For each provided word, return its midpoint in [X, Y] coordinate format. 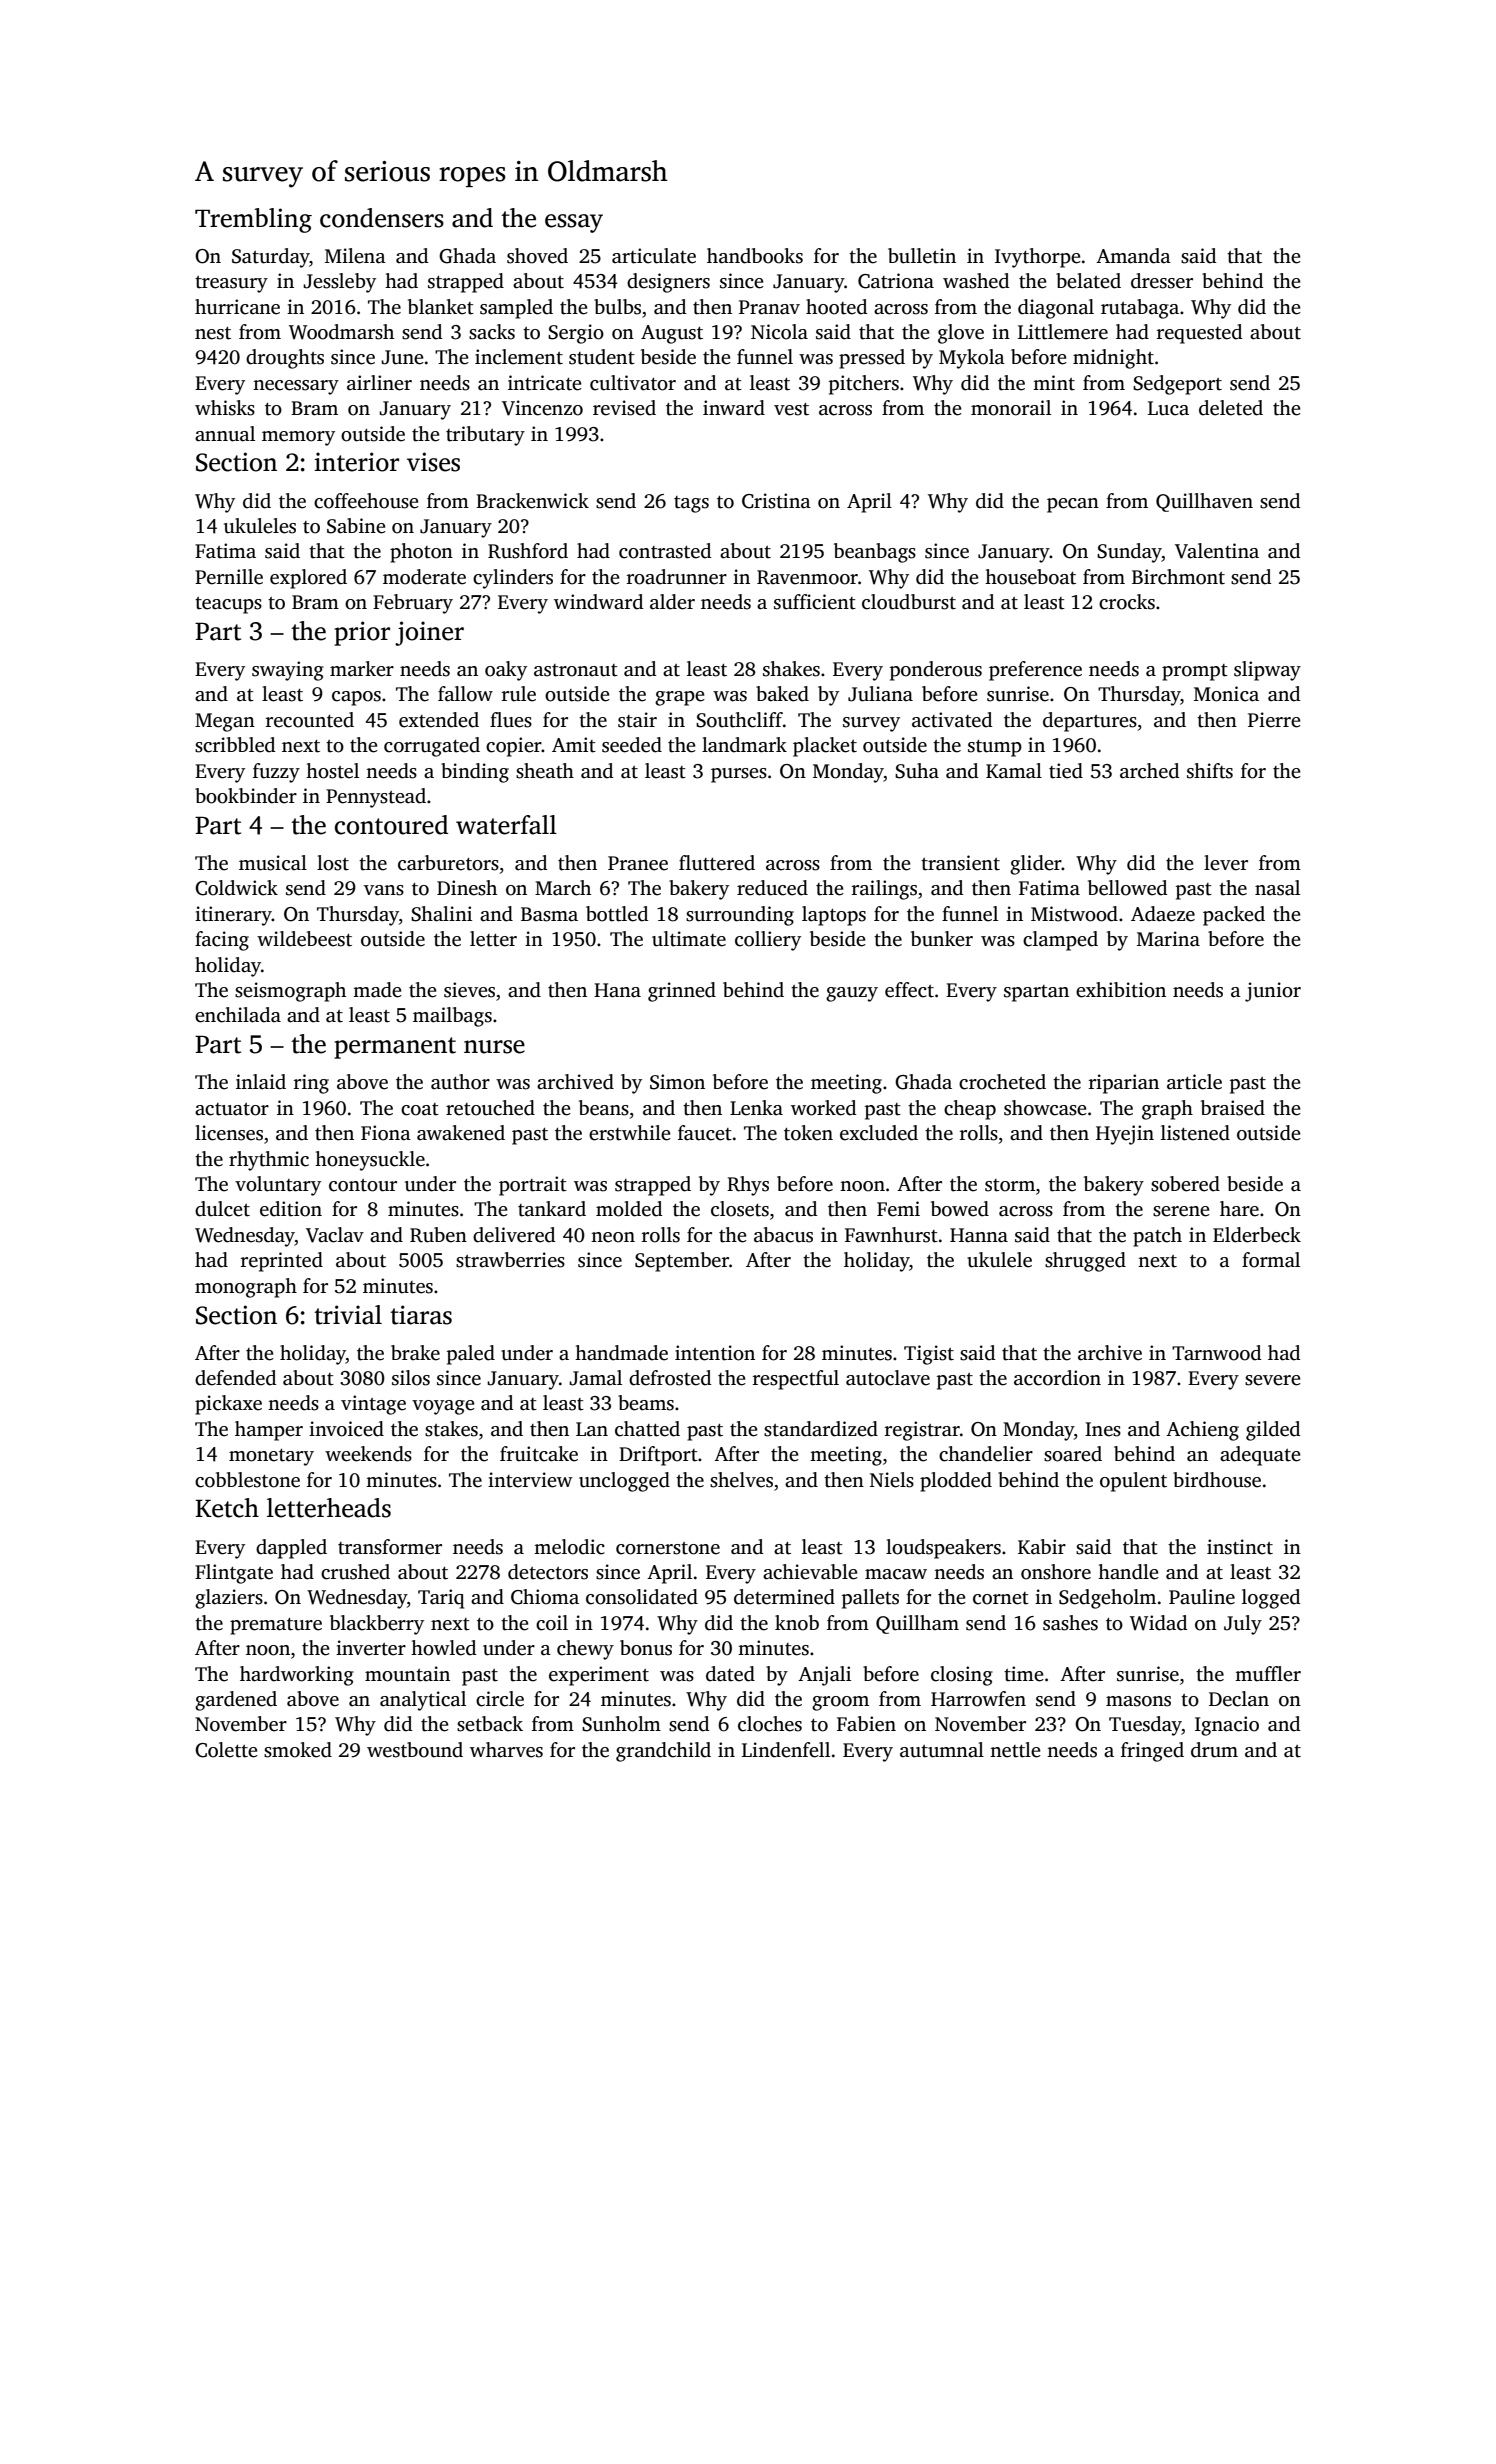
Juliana [880, 694]
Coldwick [236, 888]
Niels [892, 1480]
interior [357, 462]
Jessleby [339, 283]
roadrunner [677, 577]
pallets [870, 1599]
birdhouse [1217, 1480]
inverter [371, 1648]
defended [235, 1378]
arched [1149, 771]
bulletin [922, 256]
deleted [1231, 408]
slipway [1267, 671]
